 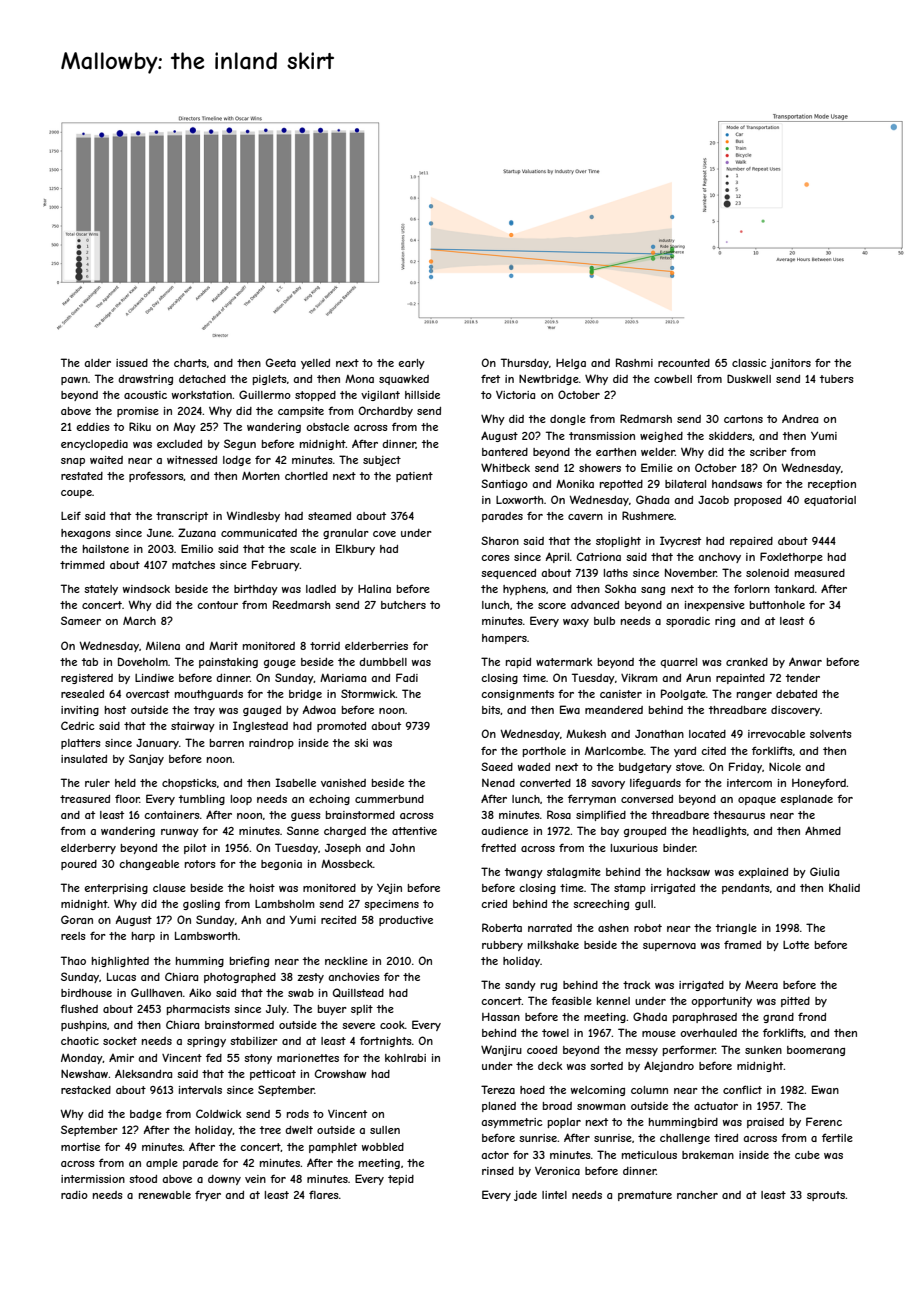 What do you see at coordinates (495, 1155) in the screenshot?
I see `actor` at bounding box center [495, 1155].
